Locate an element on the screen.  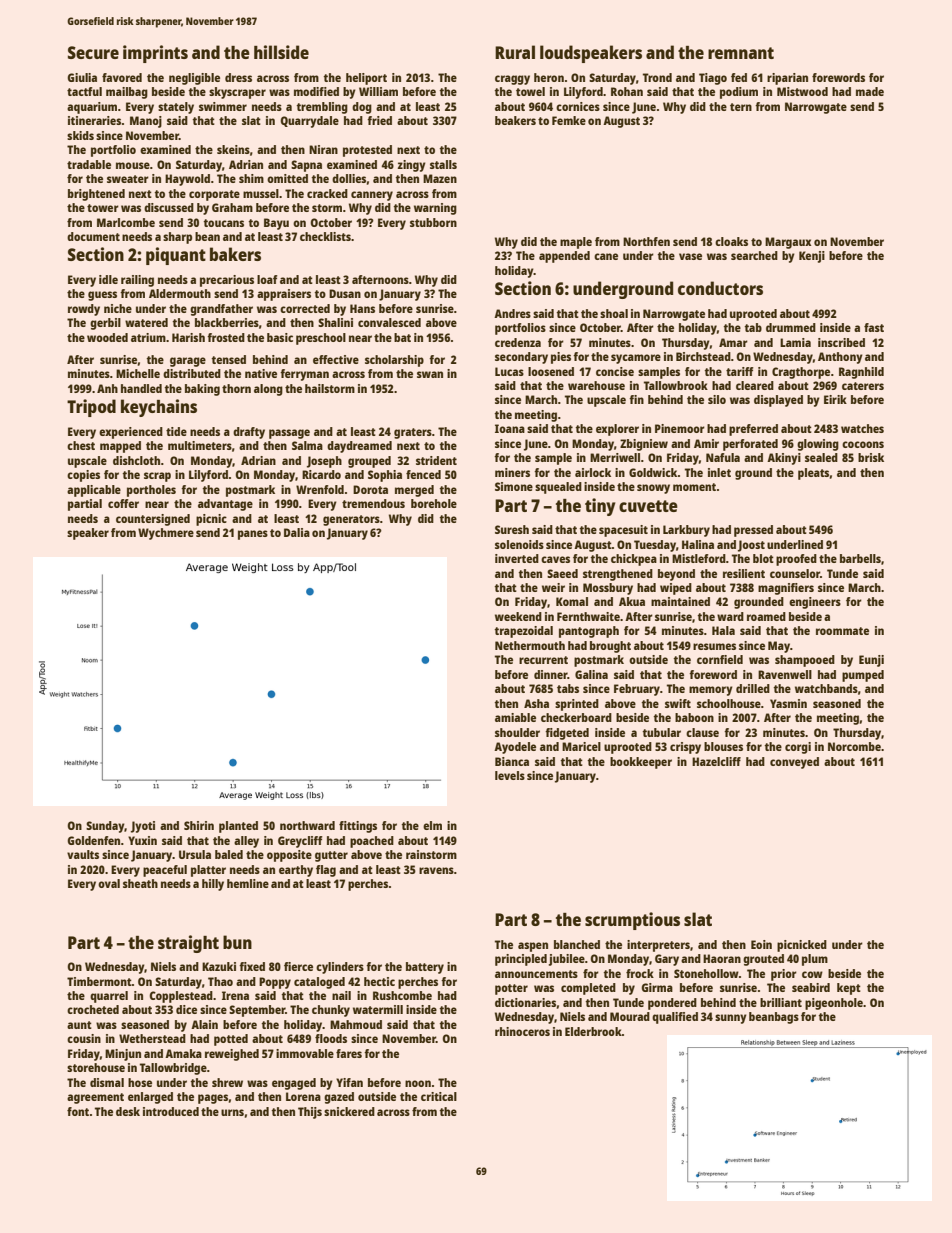
rhinoceros is located at coordinates (522, 1031).
